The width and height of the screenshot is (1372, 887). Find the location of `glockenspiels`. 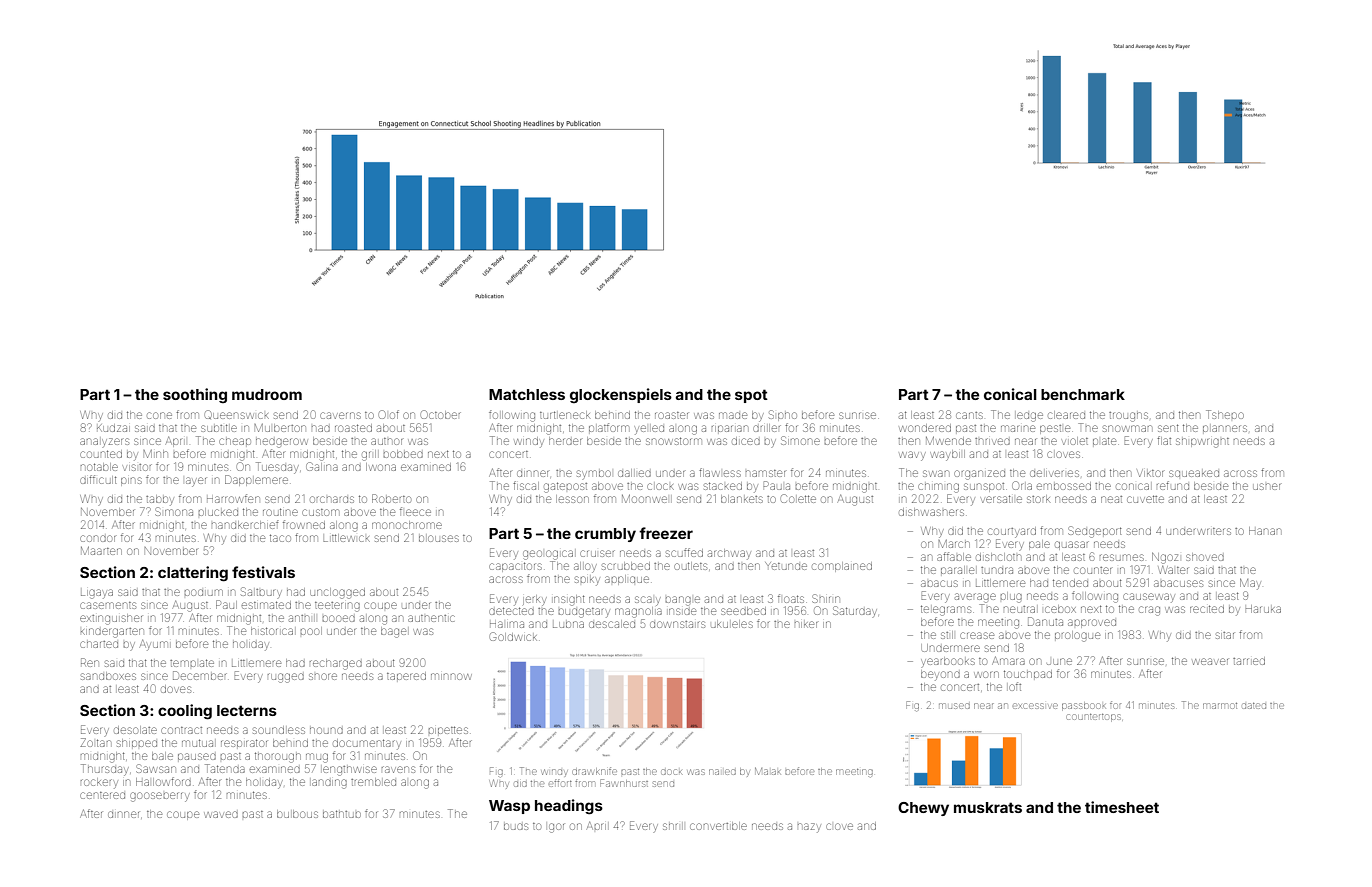

glockenspiels is located at coordinates (621, 396).
